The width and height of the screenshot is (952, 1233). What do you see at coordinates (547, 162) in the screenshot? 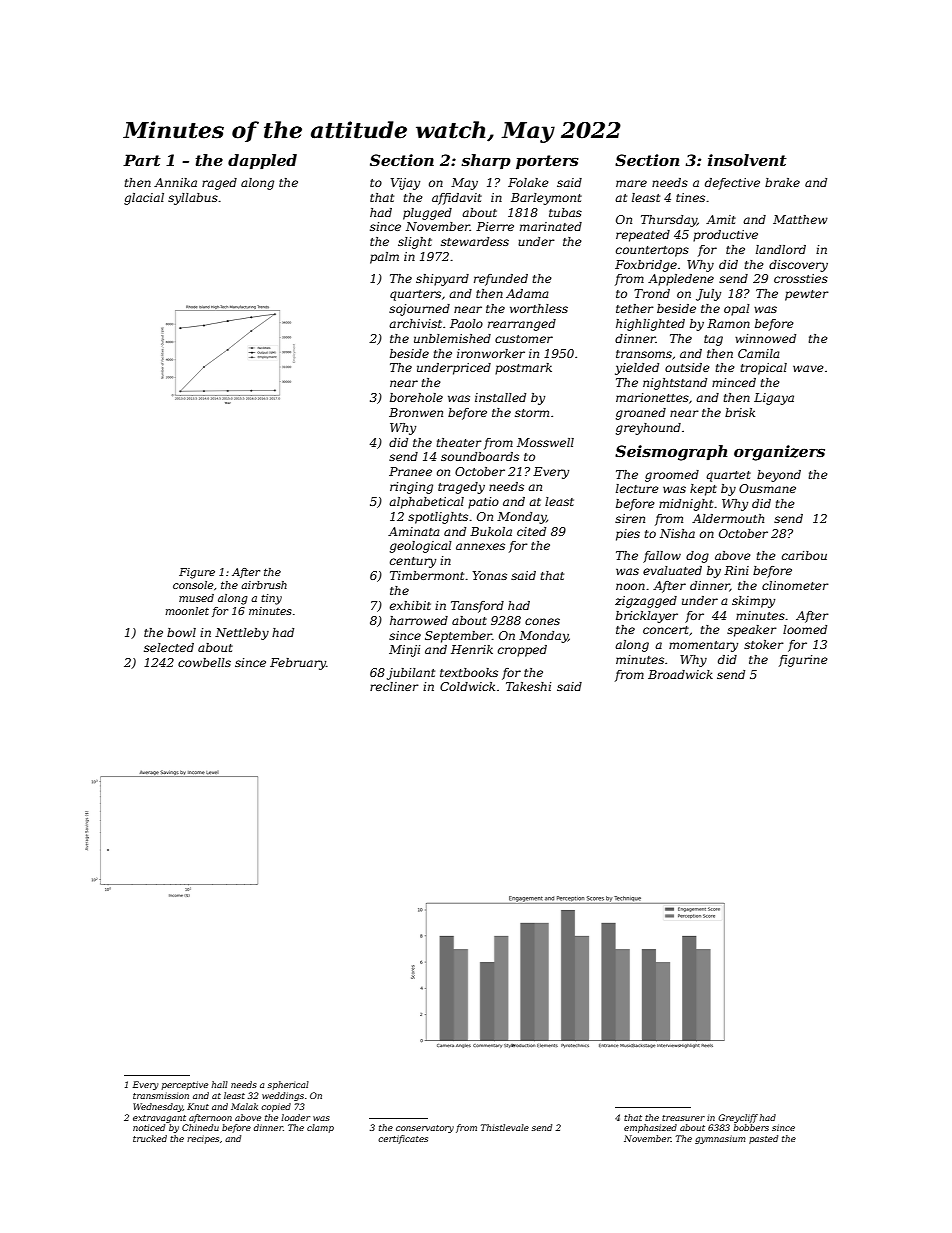
I see `porters` at bounding box center [547, 162].
